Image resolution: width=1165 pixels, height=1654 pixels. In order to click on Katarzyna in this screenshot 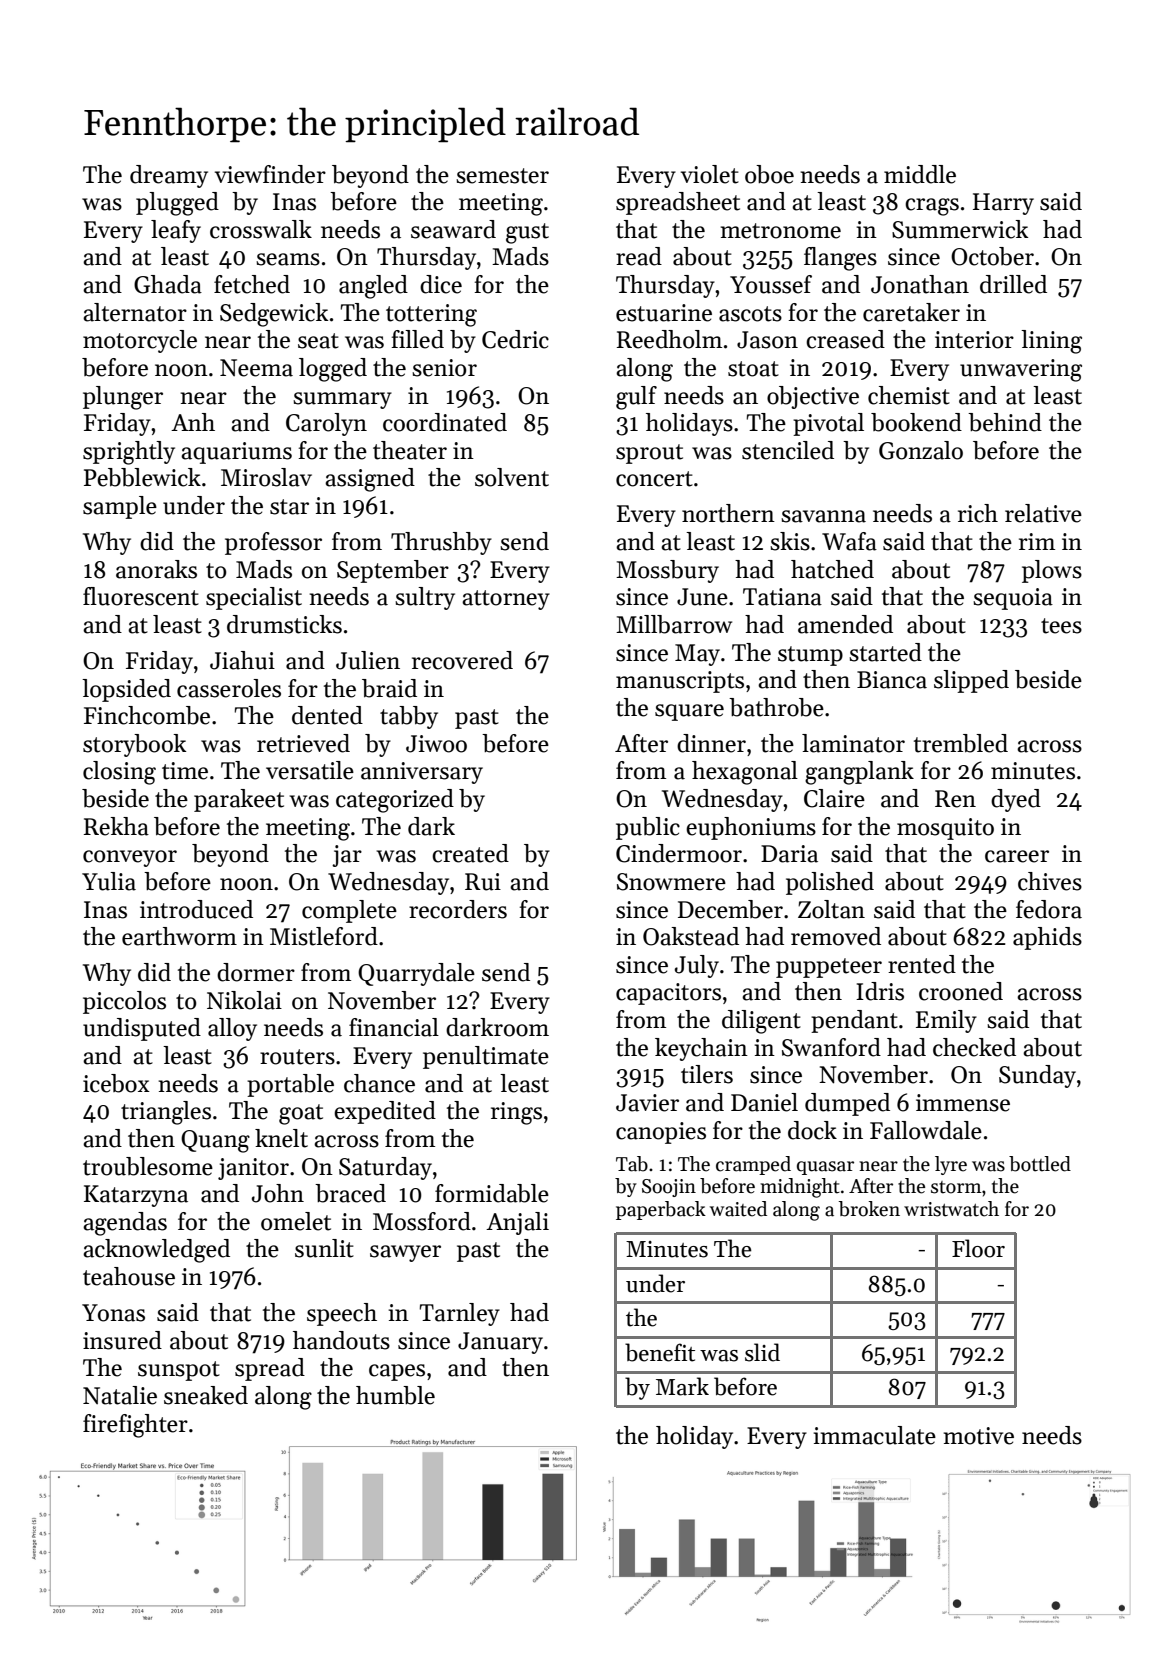, I will do `click(136, 1196)`.
